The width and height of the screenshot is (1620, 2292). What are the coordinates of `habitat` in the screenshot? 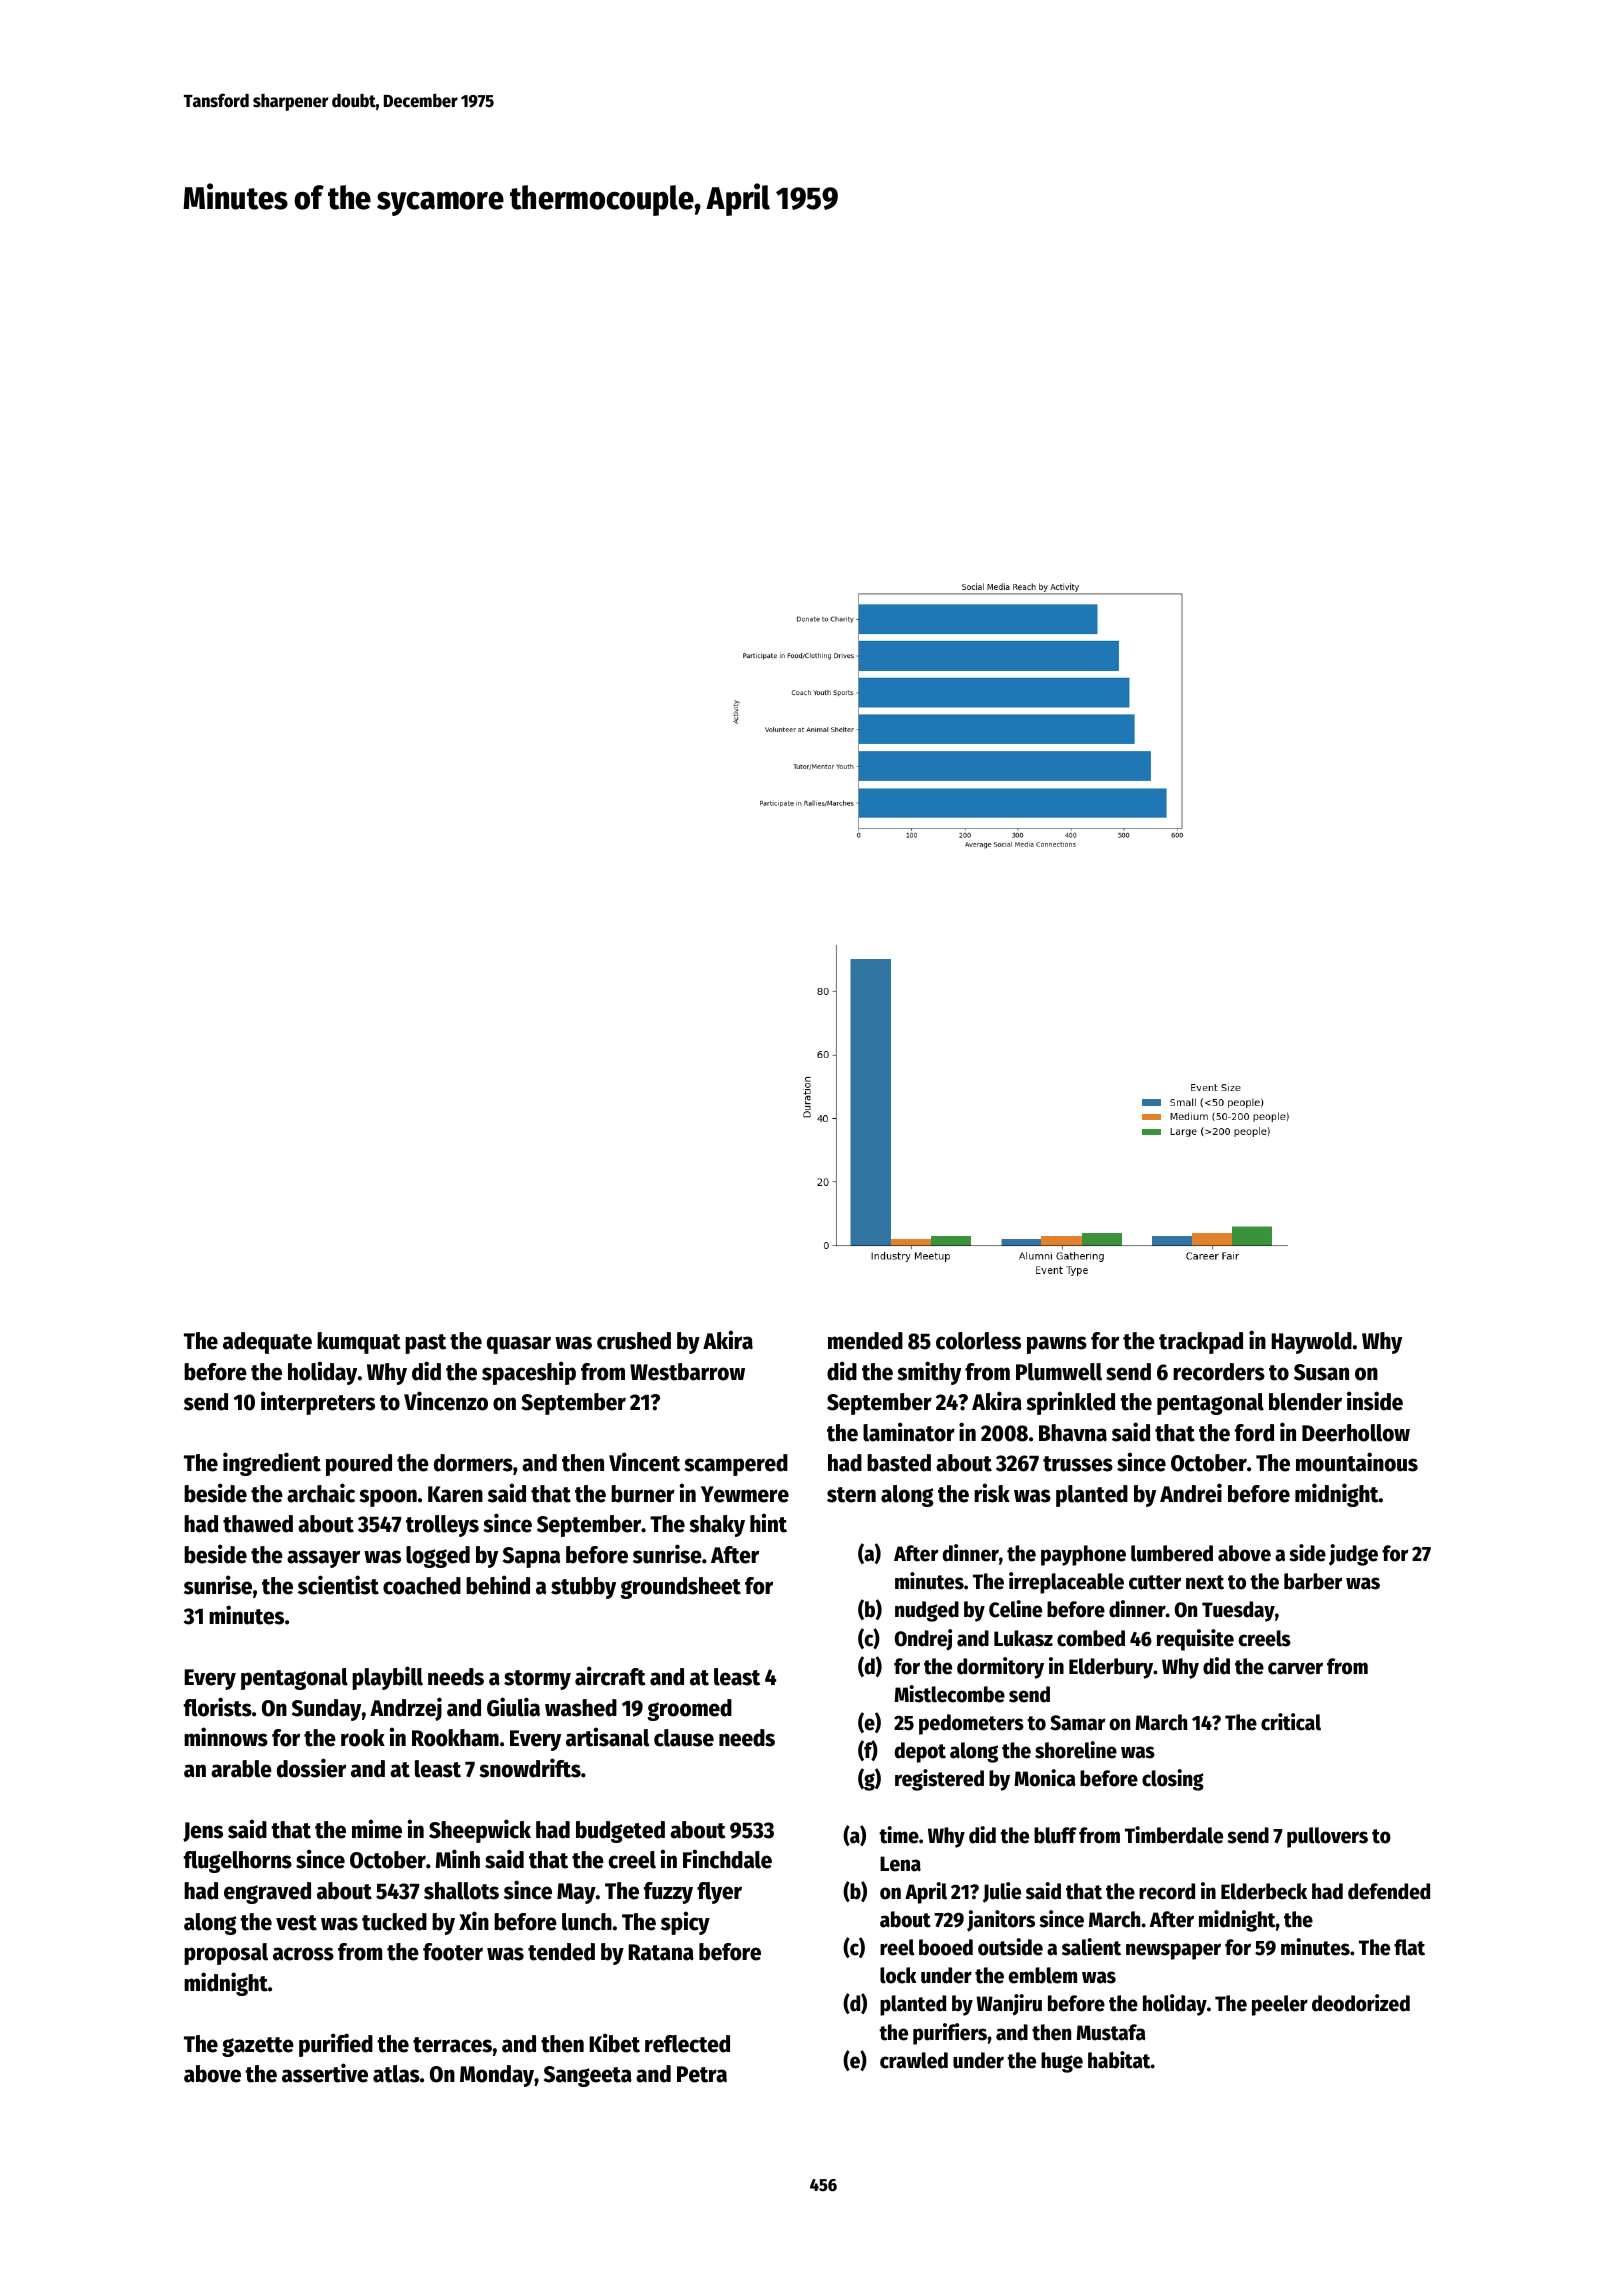 It's located at (1119, 2060).
